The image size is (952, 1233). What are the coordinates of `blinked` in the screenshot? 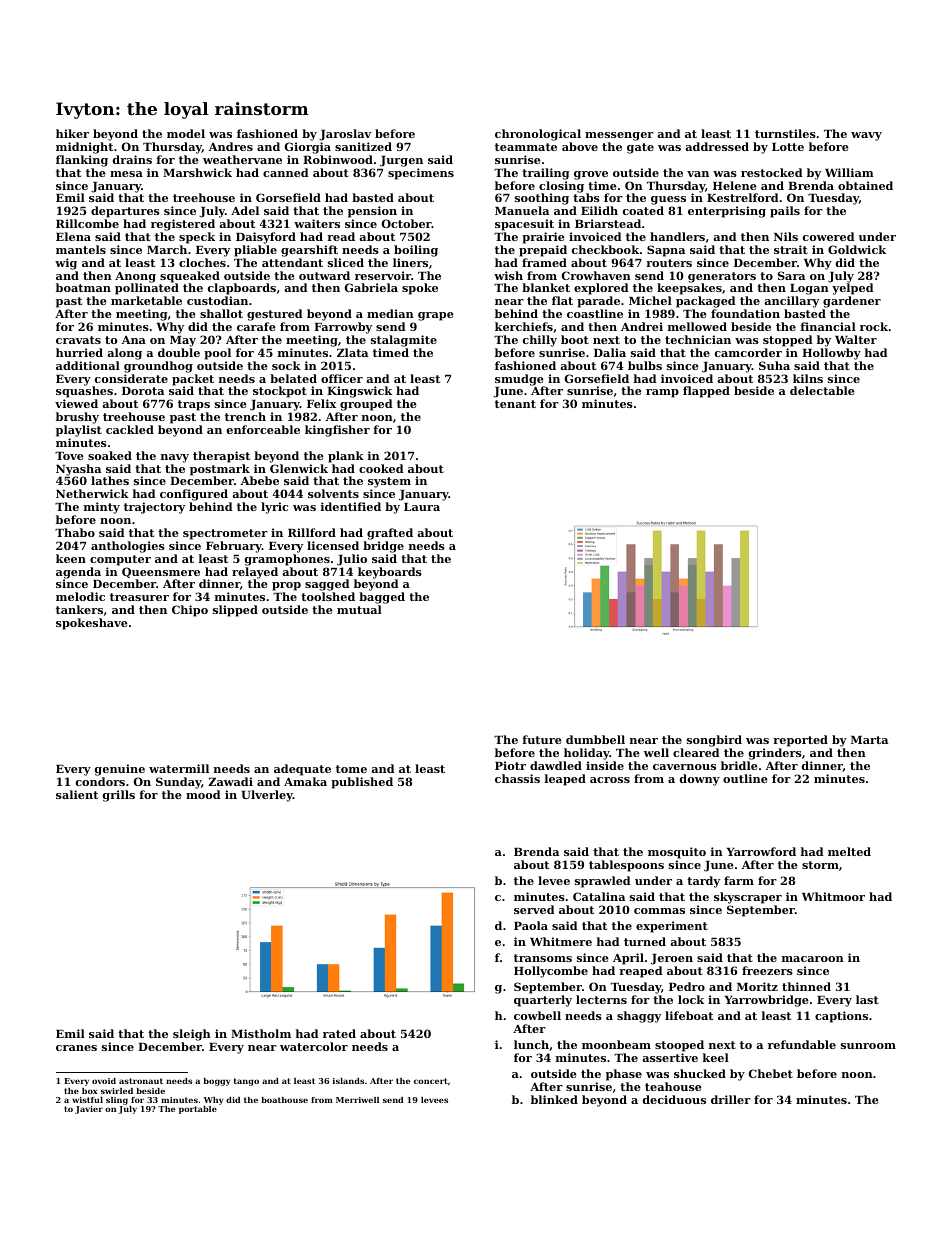 It's located at (554, 1099).
